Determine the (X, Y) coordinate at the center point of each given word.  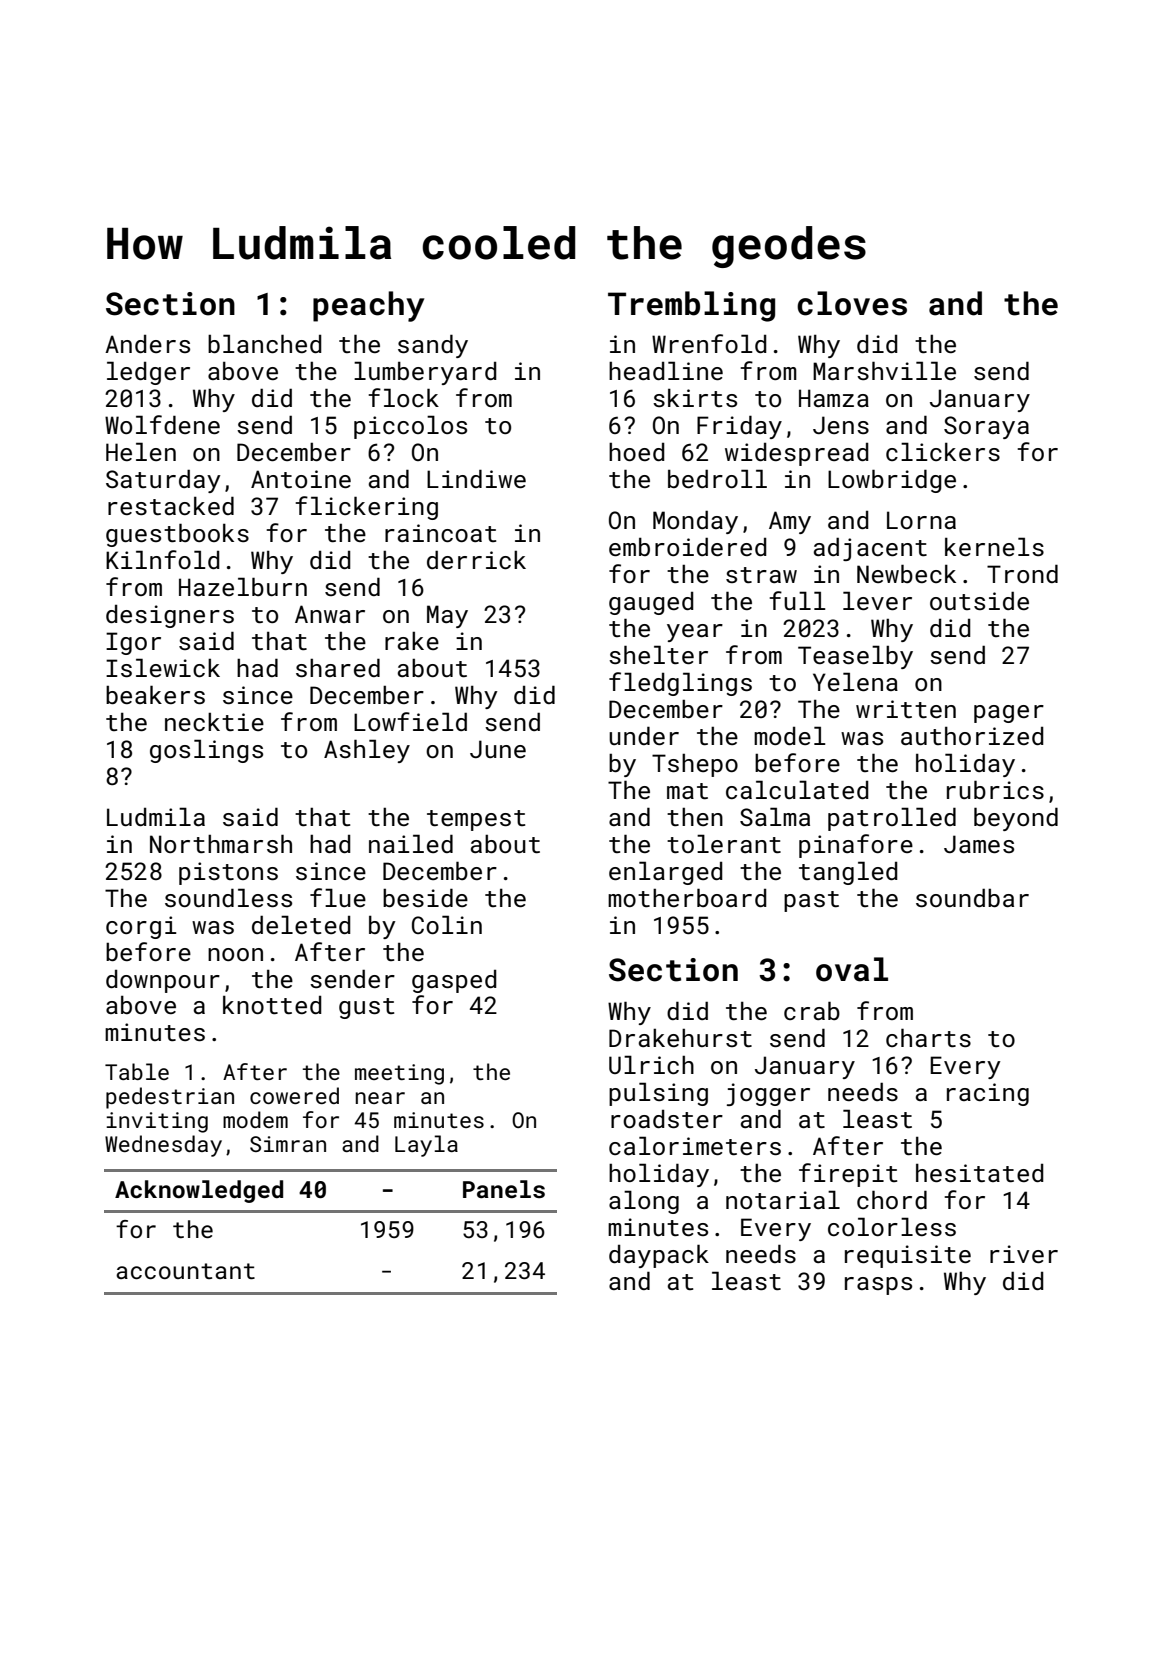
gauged (651, 603)
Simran (288, 1144)
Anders (147, 344)
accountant (185, 1271)
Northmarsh (221, 843)
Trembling (691, 306)
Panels (504, 1189)
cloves (852, 303)
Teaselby (855, 657)
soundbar (972, 897)
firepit (848, 1175)
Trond (1022, 573)
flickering (366, 508)
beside (425, 897)
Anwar (330, 614)
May (447, 616)
